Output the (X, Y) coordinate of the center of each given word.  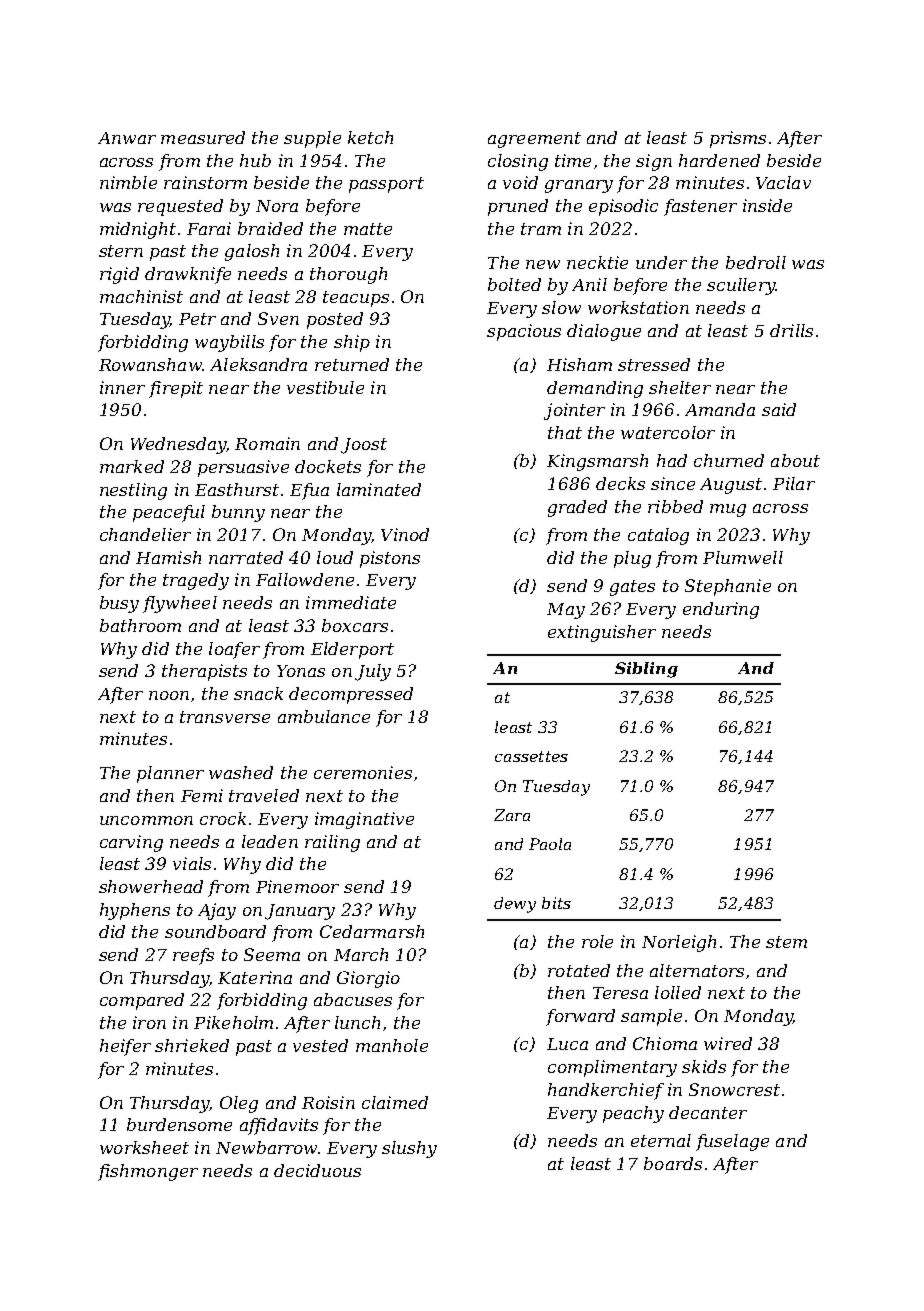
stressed (654, 364)
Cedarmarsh (372, 931)
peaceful (169, 513)
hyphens (135, 911)
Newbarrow (266, 1147)
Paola (550, 844)
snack (258, 693)
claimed (395, 1102)
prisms (738, 139)
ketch (370, 137)
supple (312, 139)
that (565, 432)
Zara (512, 815)
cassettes (531, 756)
